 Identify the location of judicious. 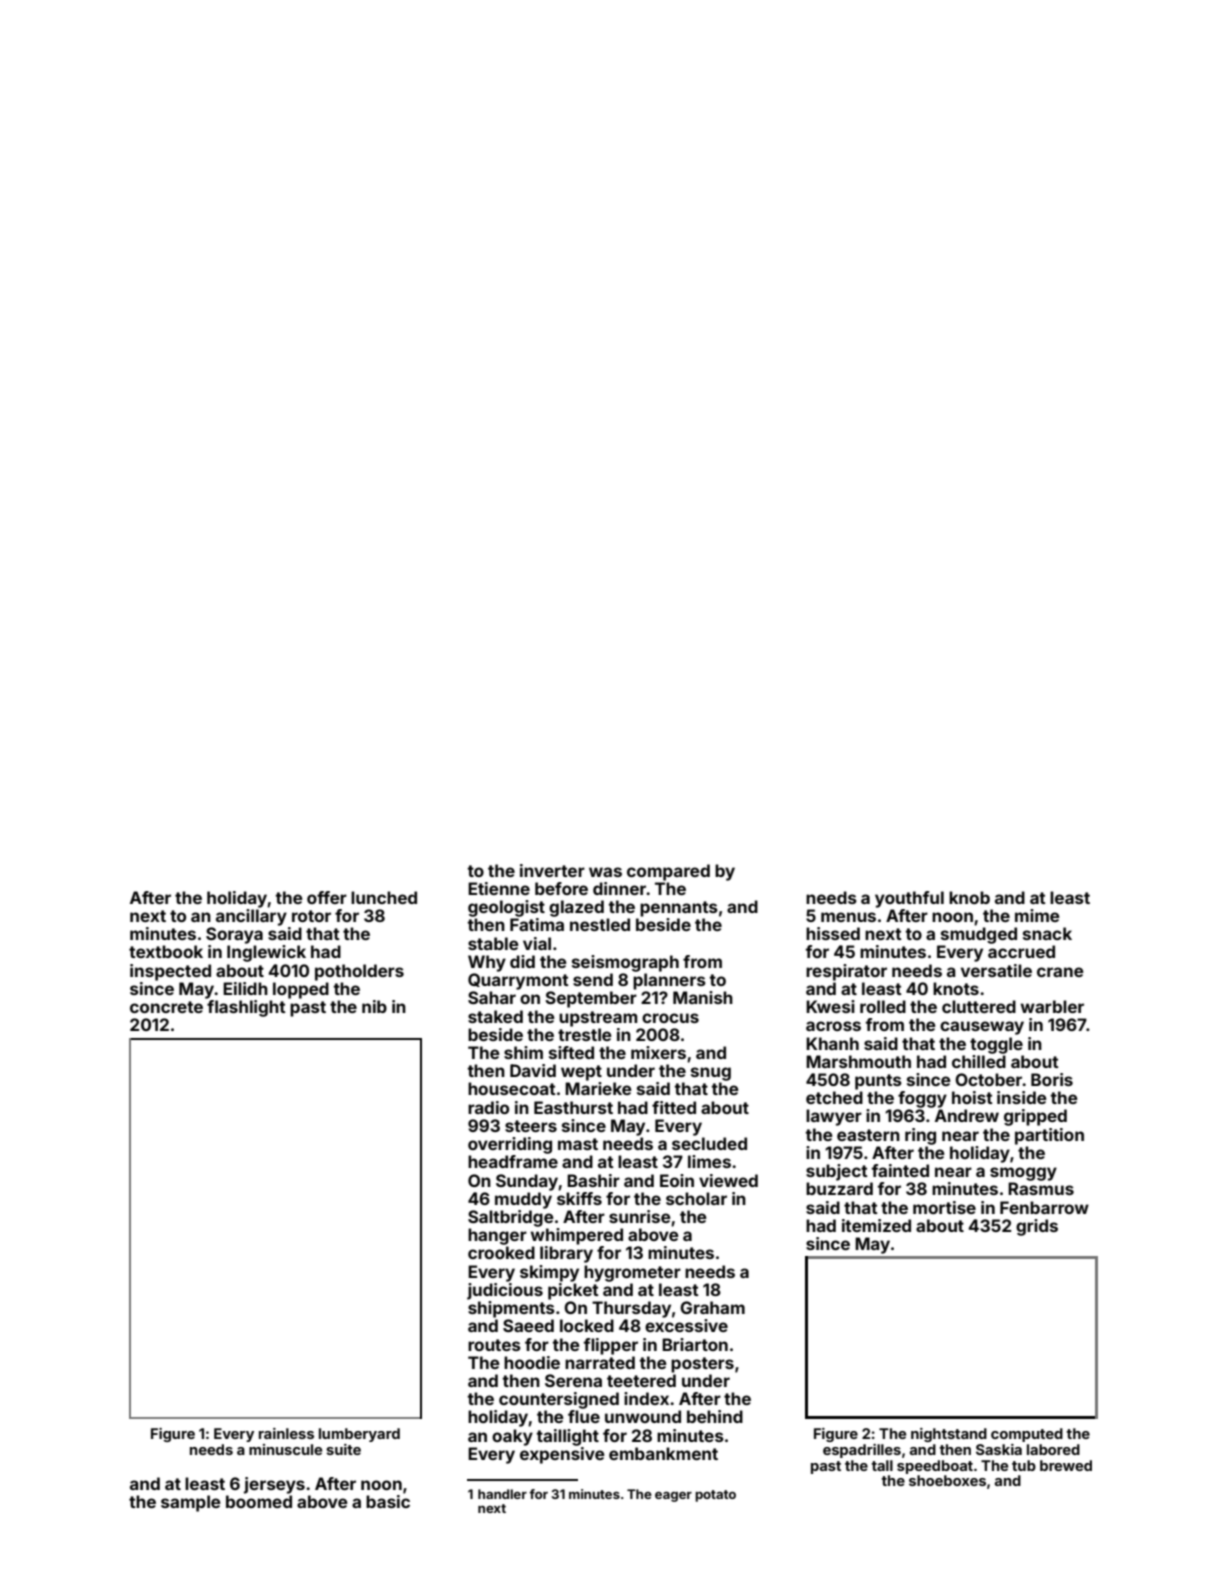
(505, 1291).
